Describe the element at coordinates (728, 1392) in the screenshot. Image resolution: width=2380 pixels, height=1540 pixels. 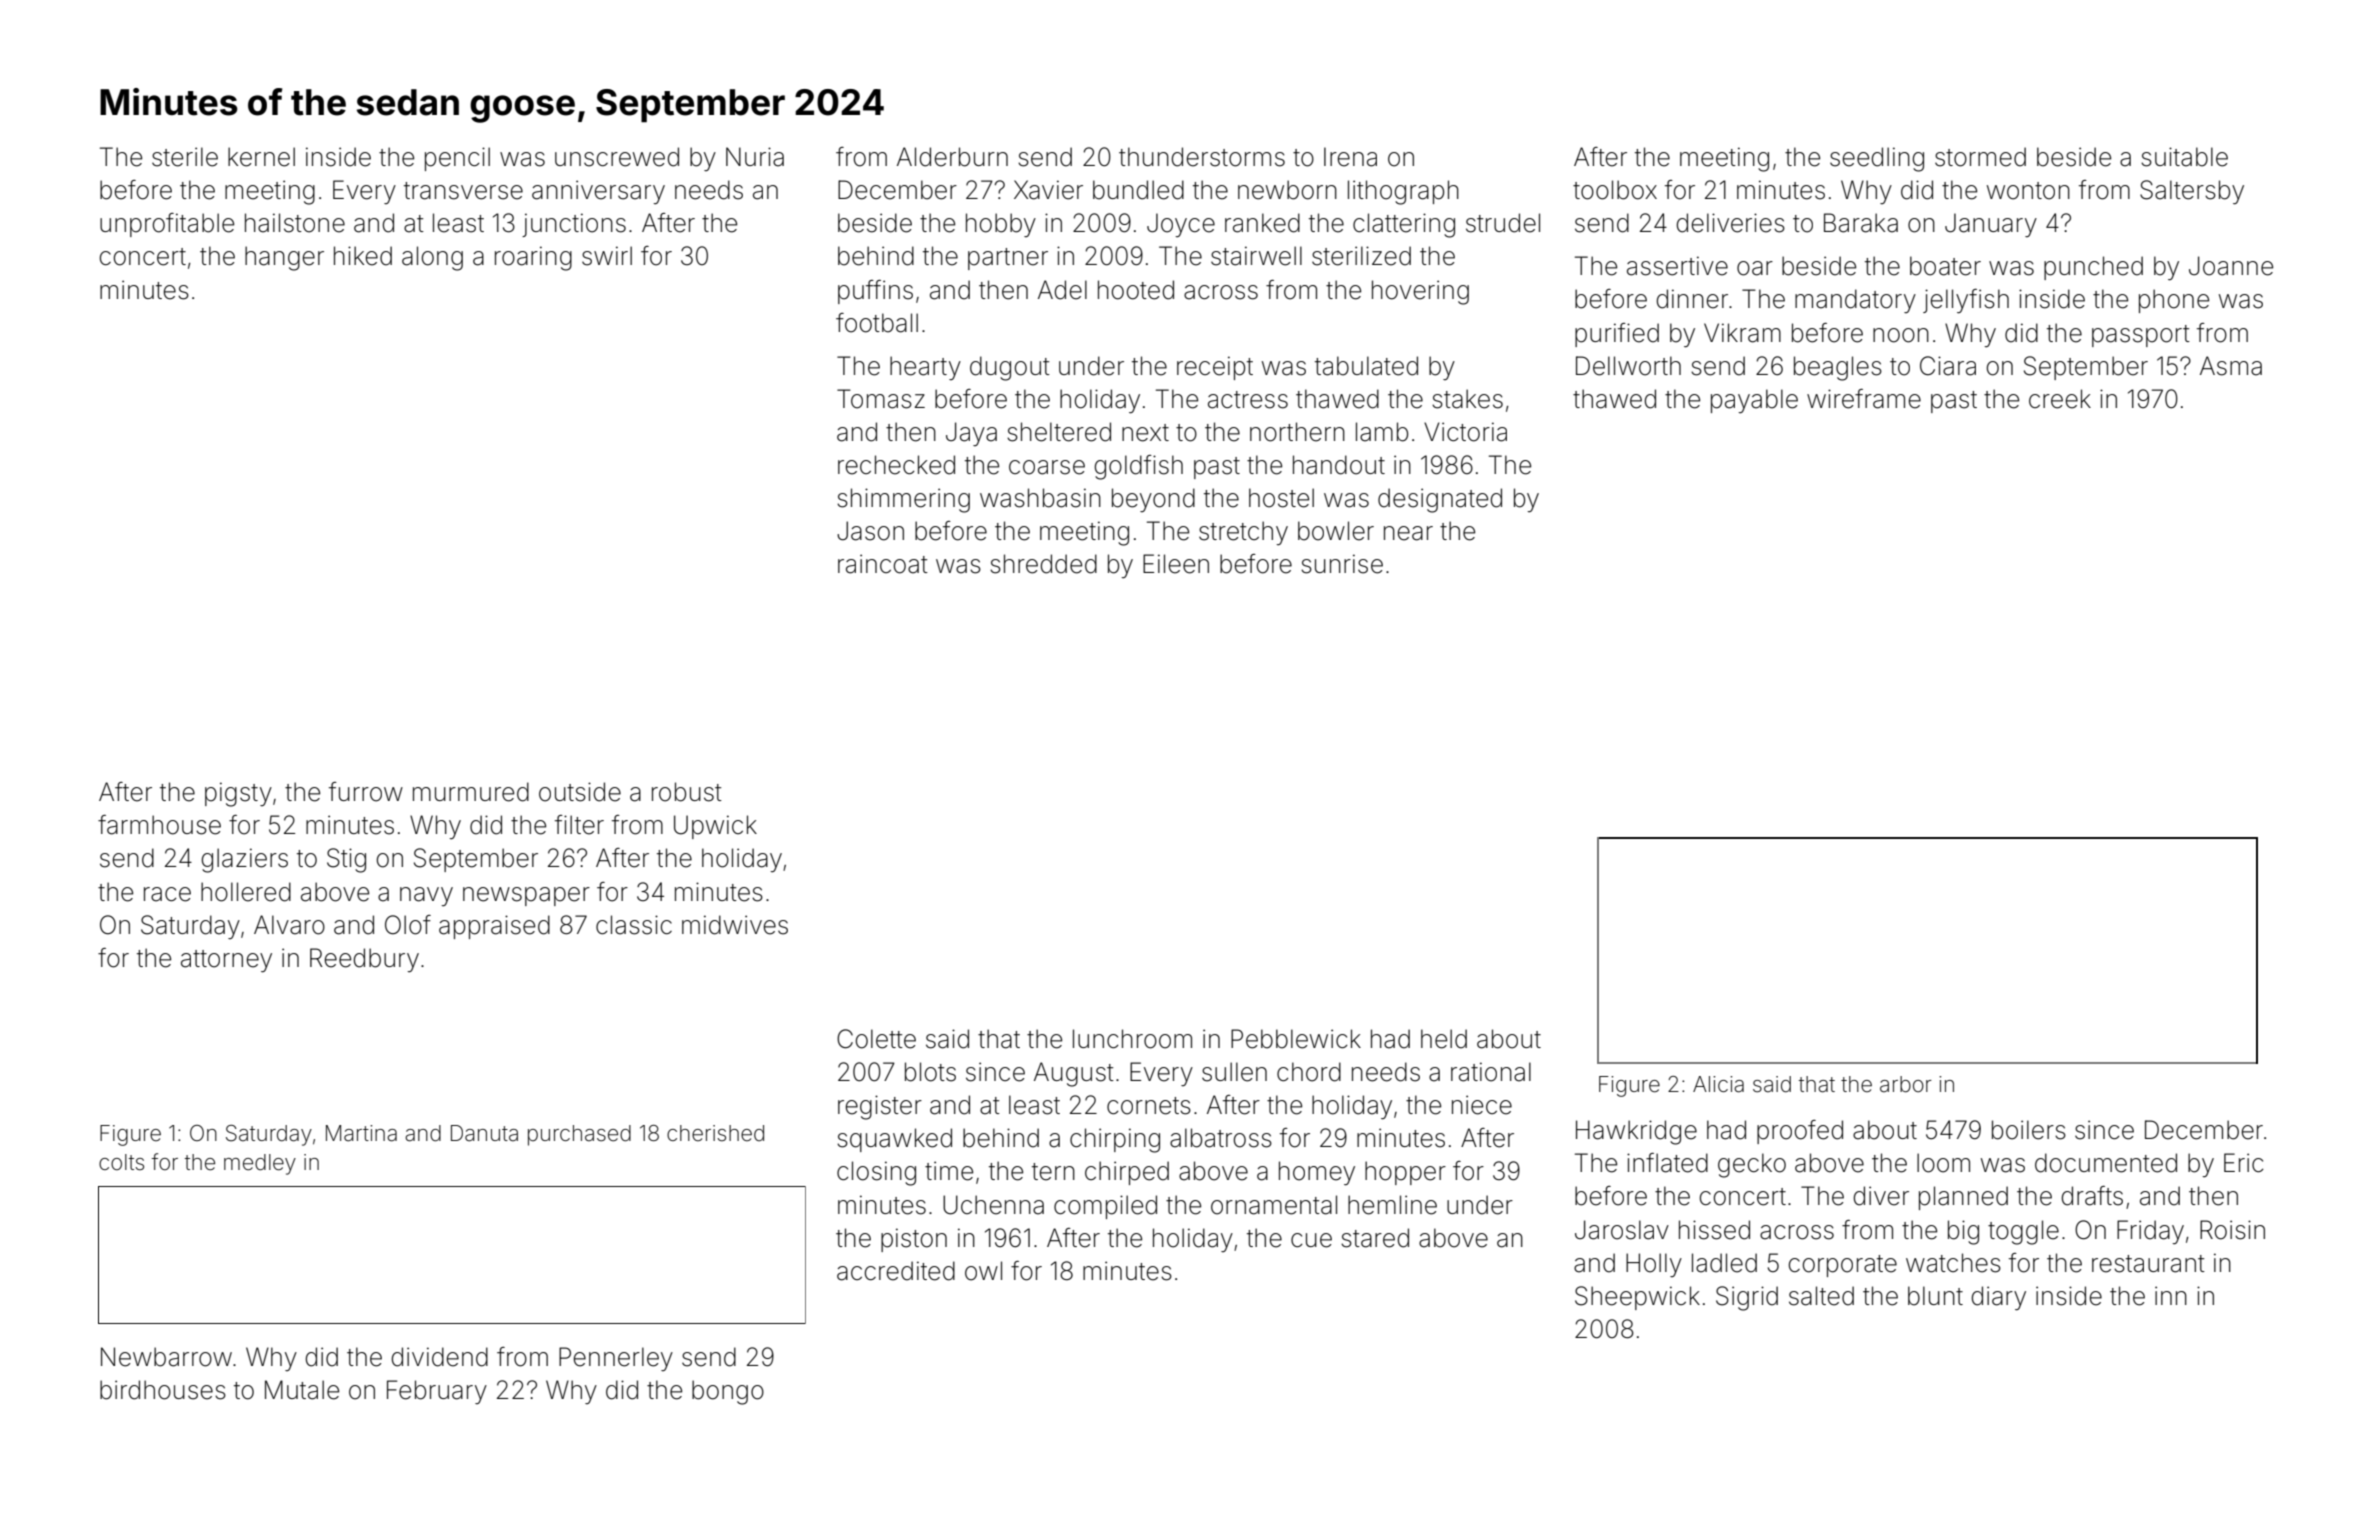
I see `bongo` at that location.
